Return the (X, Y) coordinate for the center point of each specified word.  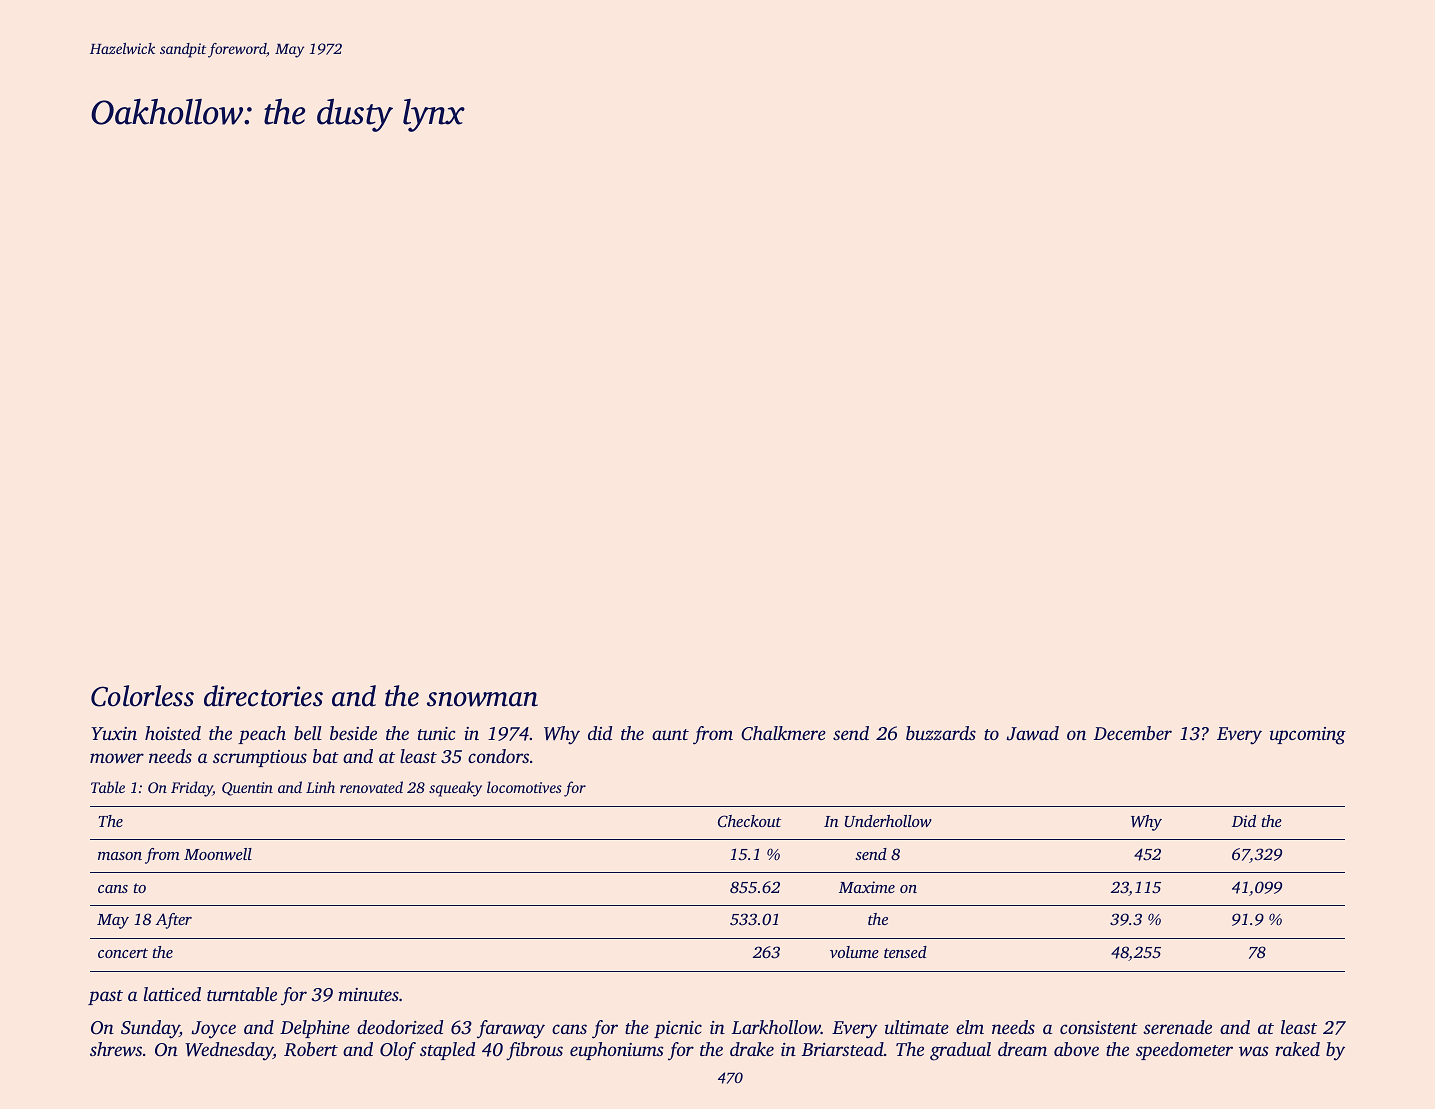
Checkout (749, 821)
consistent (1099, 1027)
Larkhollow (776, 1027)
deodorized (400, 1027)
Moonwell (218, 854)
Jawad (1032, 733)
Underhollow (888, 821)
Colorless (142, 696)
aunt (670, 734)
